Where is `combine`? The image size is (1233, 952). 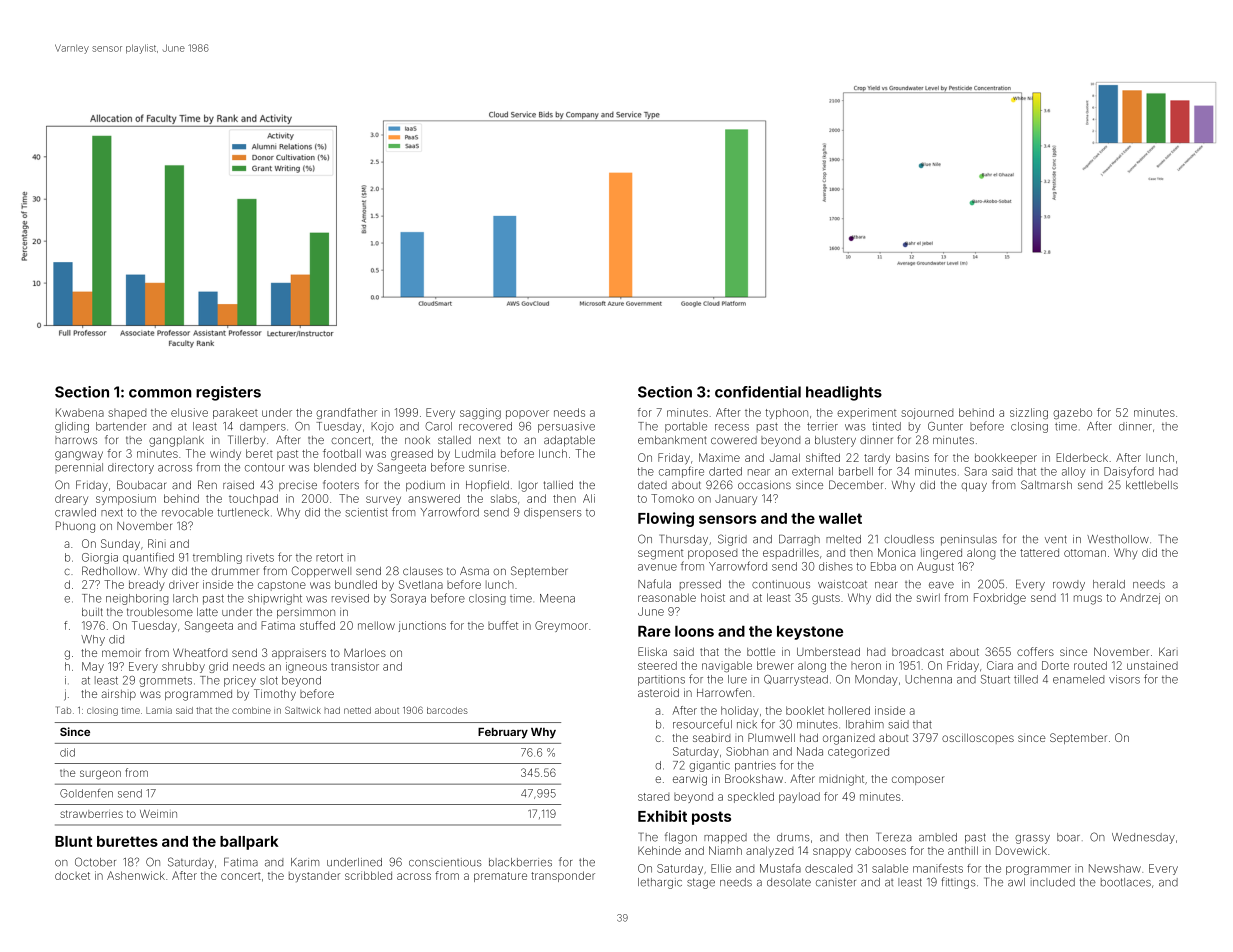
combine is located at coordinates (251, 710).
